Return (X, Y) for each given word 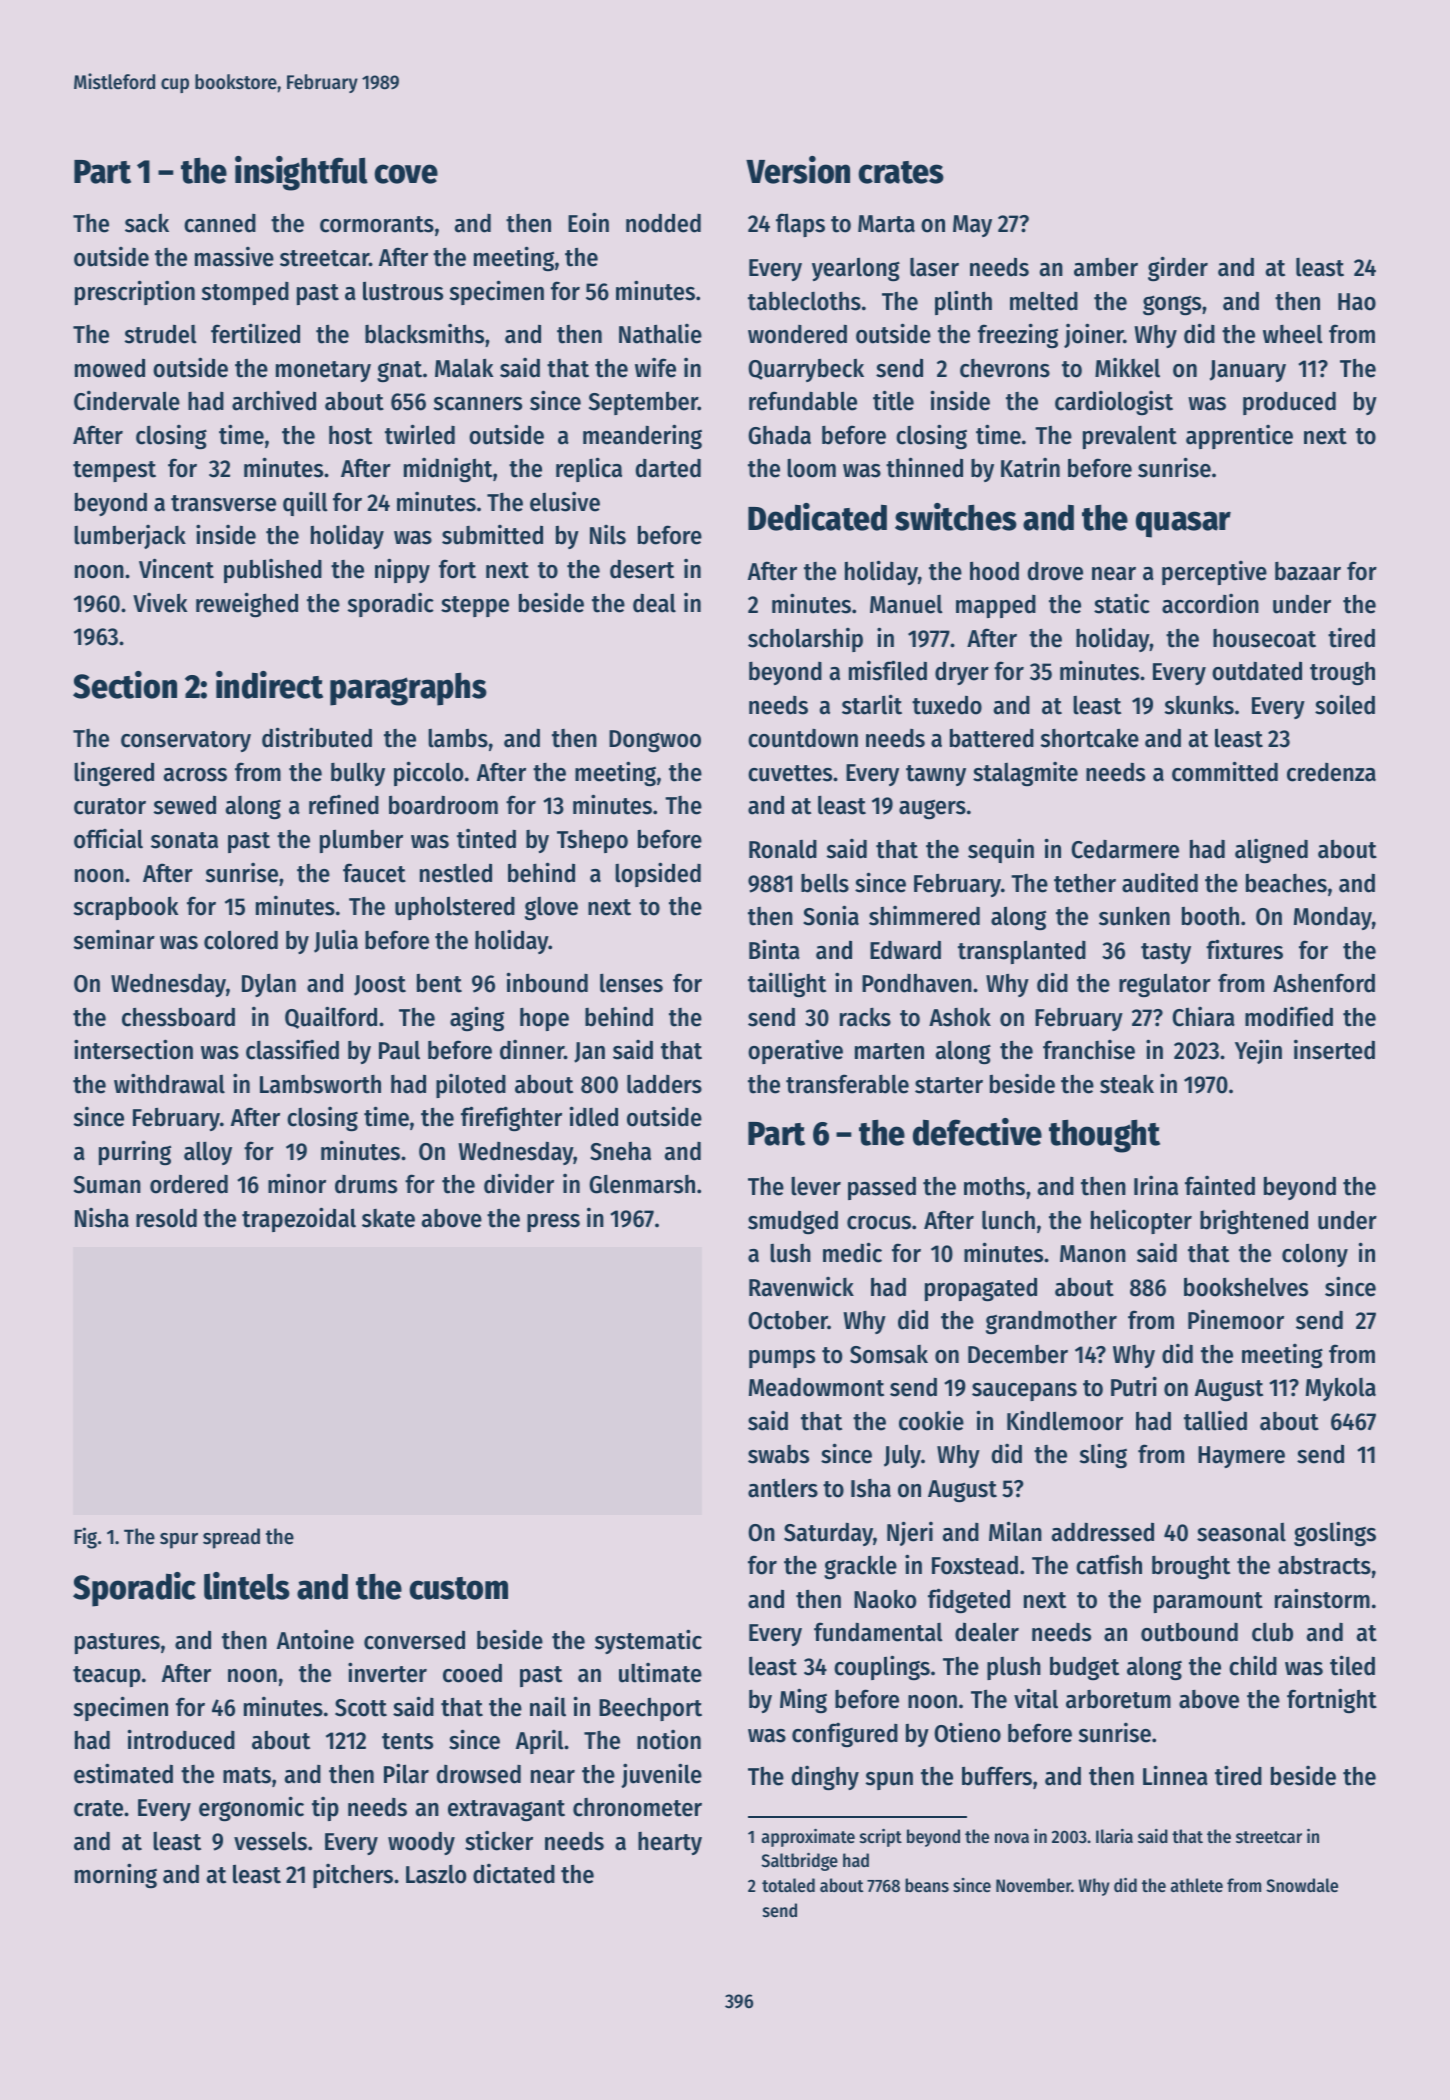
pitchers (353, 1875)
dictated (514, 1873)
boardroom (443, 805)
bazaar (1308, 571)
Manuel (906, 604)
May (972, 226)
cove (406, 174)
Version (798, 170)
